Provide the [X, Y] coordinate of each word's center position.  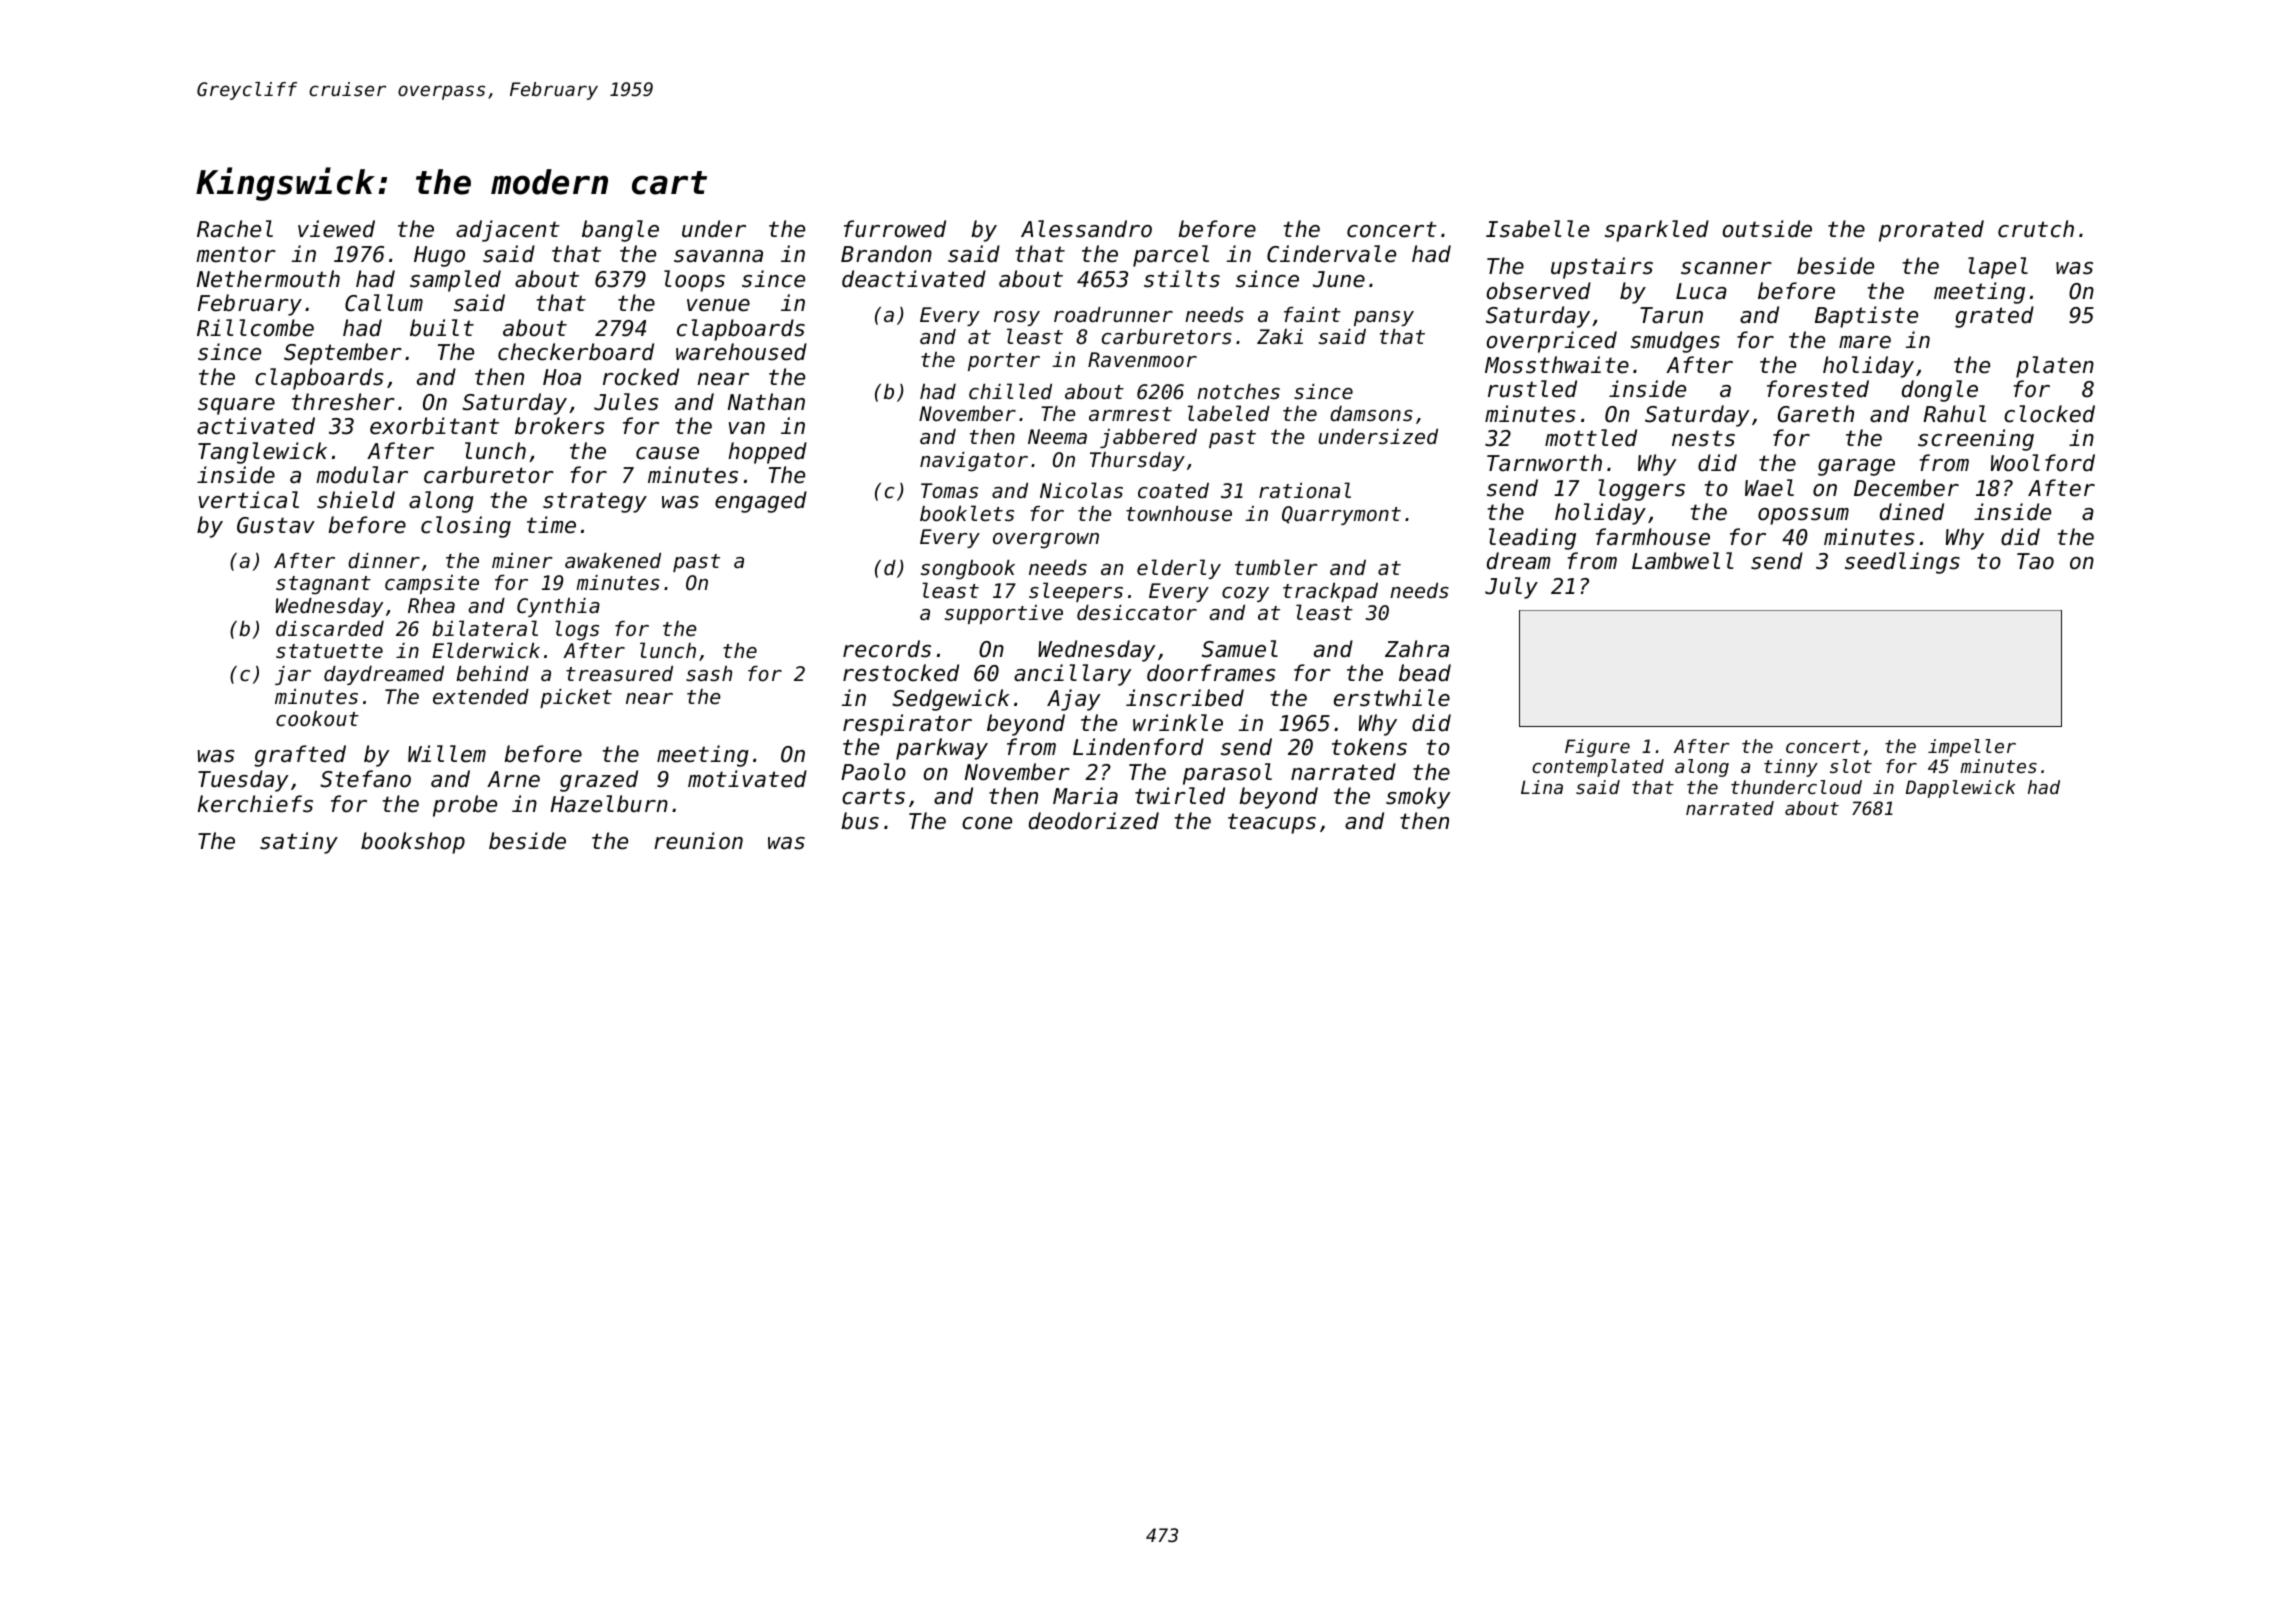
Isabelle [1537, 229]
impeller [1972, 748]
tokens [1369, 747]
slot [1851, 766]
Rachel [235, 229]
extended [481, 697]
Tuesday [243, 781]
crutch [2036, 229]
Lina [1542, 787]
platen [2055, 367]
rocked [641, 377]
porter [1004, 362]
